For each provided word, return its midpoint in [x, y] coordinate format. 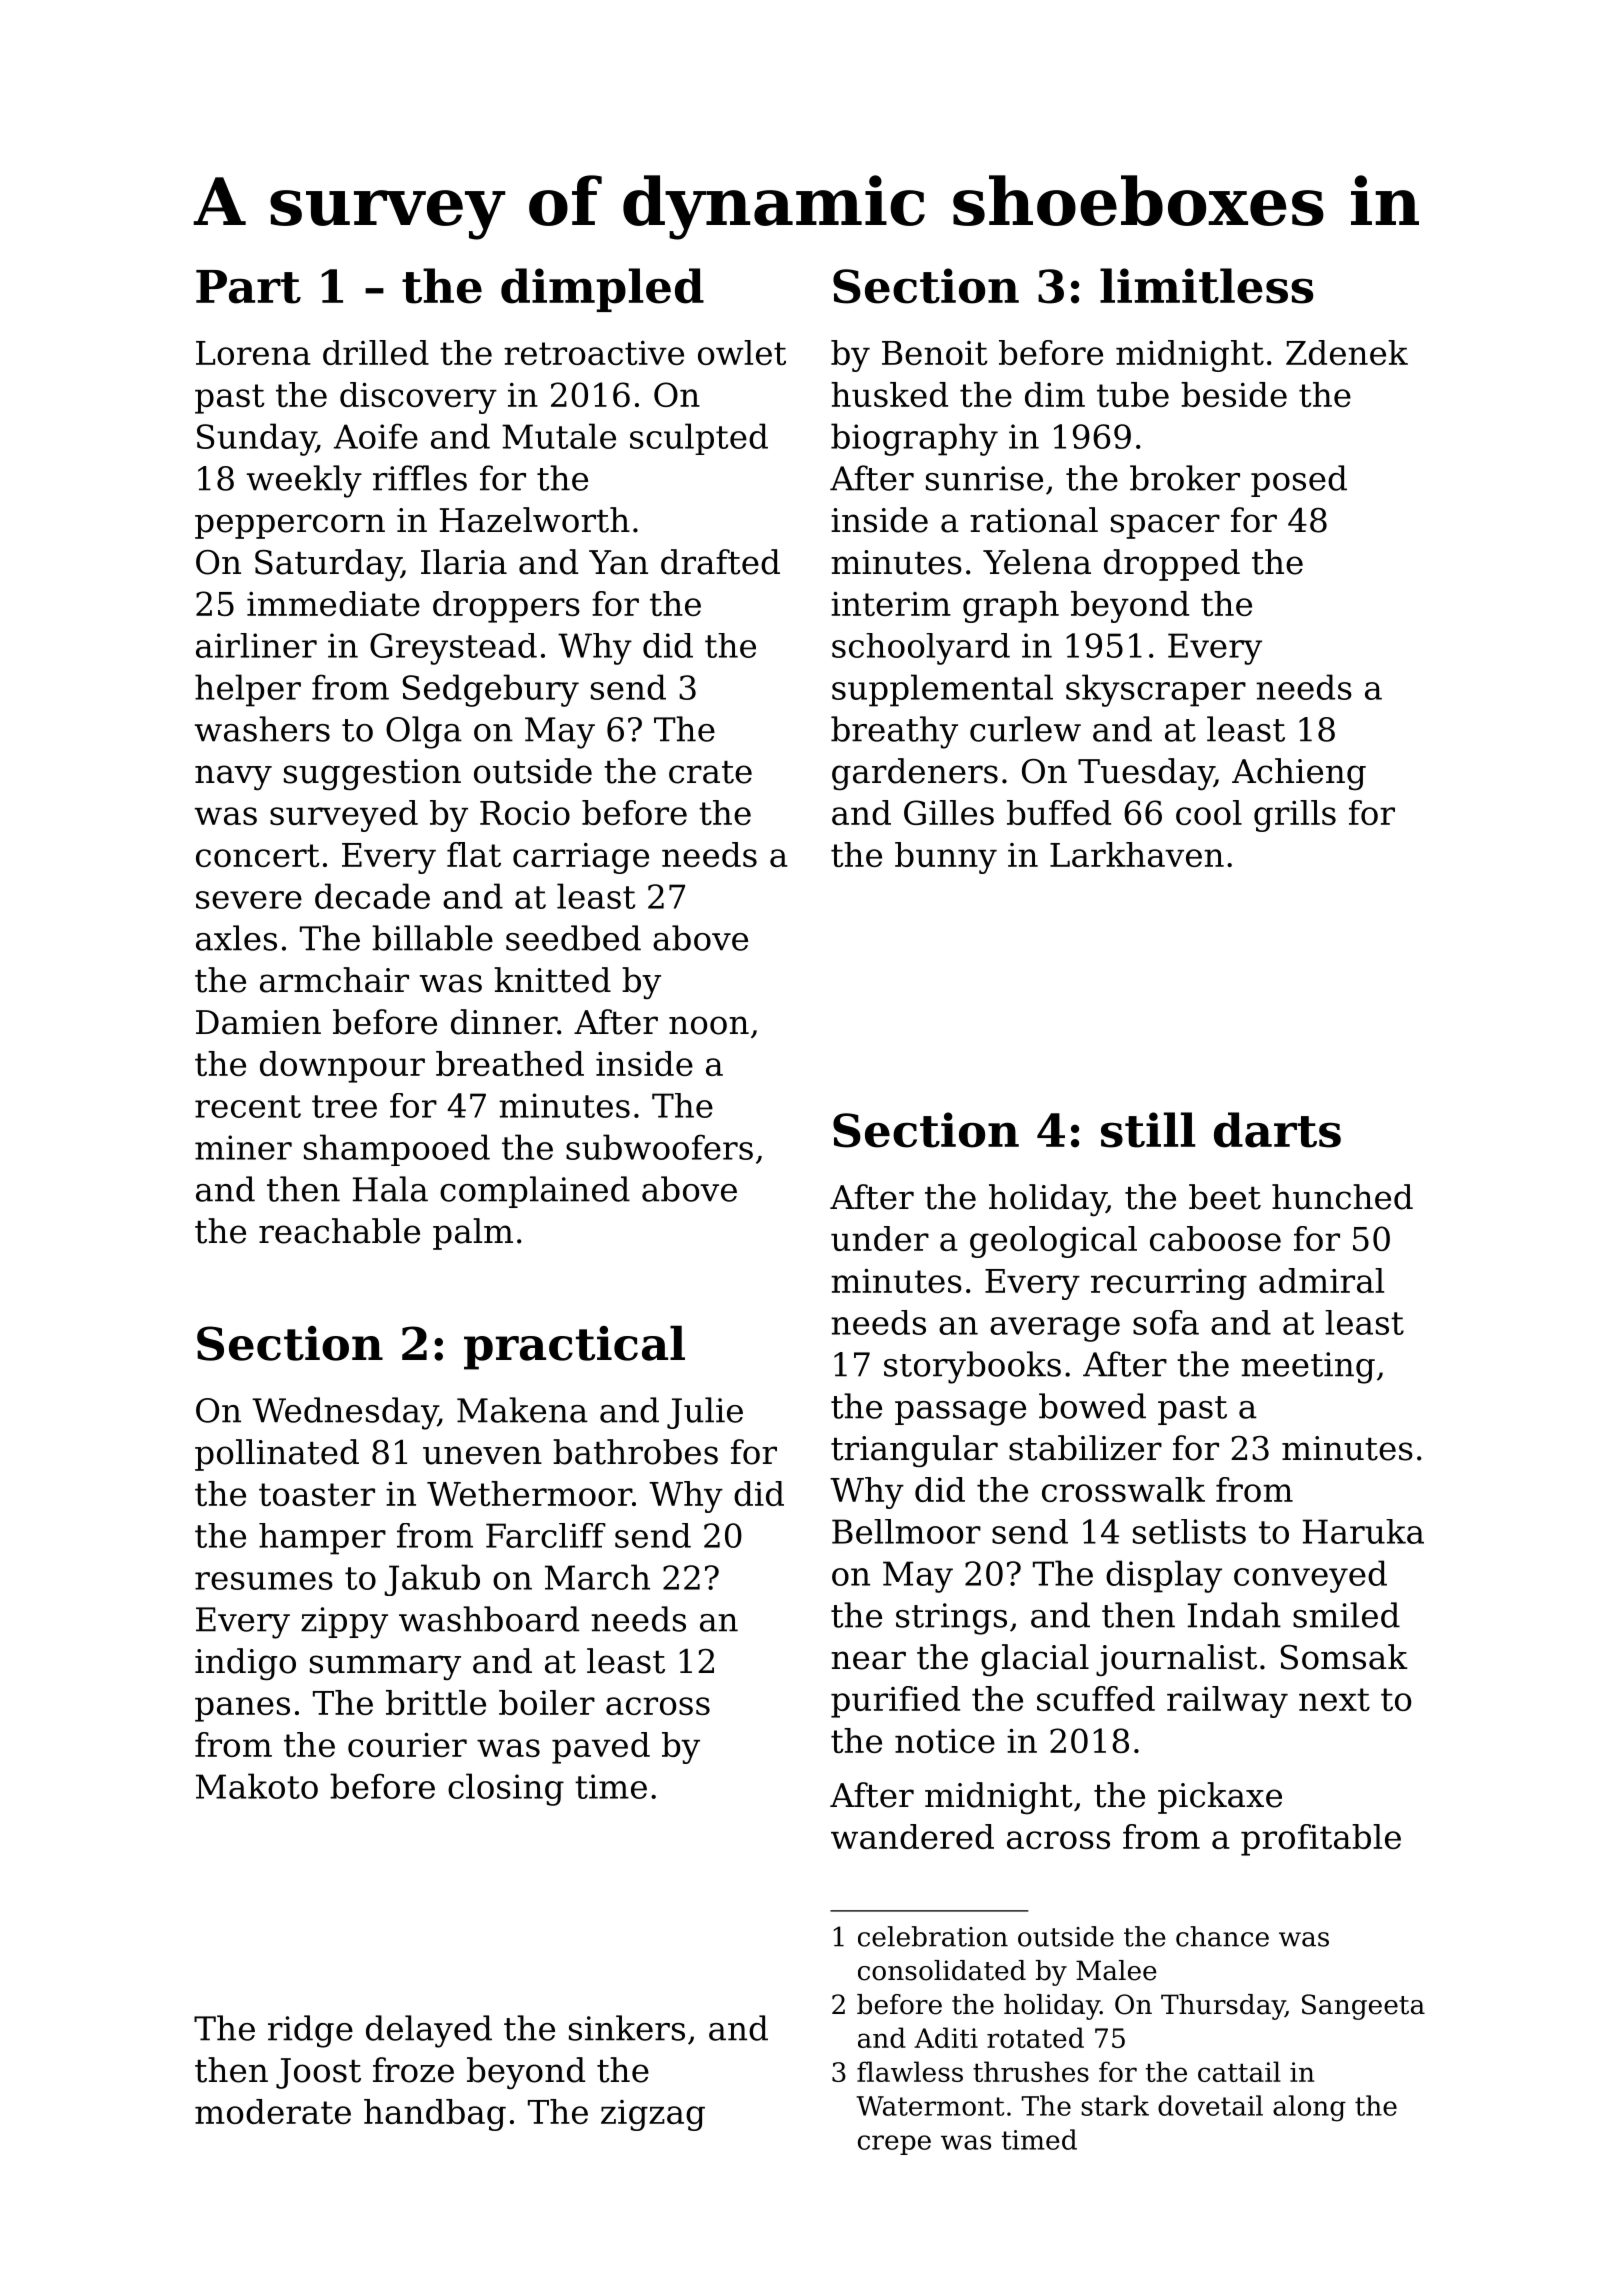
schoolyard [921, 649]
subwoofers [659, 1147]
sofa [1166, 1322]
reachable [339, 1231]
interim [891, 604]
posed [1299, 481]
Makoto [257, 1786]
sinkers [627, 2028]
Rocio [525, 813]
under [880, 1238]
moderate [273, 2111]
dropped [1172, 565]
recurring [1169, 1284]
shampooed [397, 1150]
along [1309, 2108]
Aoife [376, 436]
